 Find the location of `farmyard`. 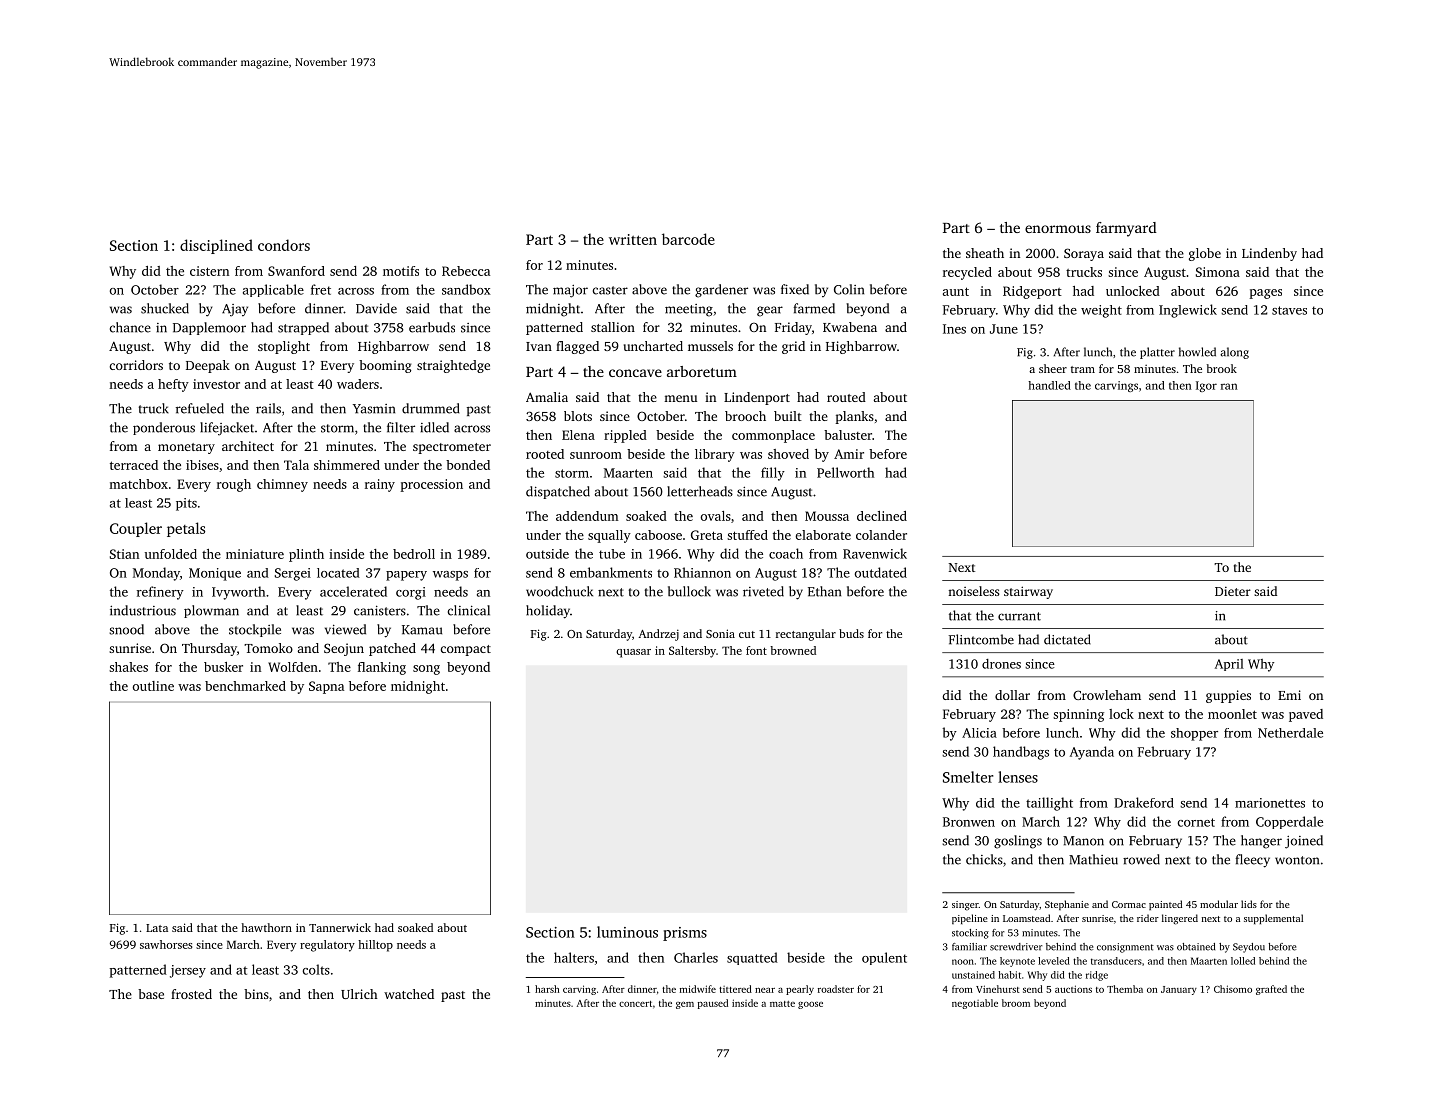

farmyard is located at coordinates (1126, 229).
